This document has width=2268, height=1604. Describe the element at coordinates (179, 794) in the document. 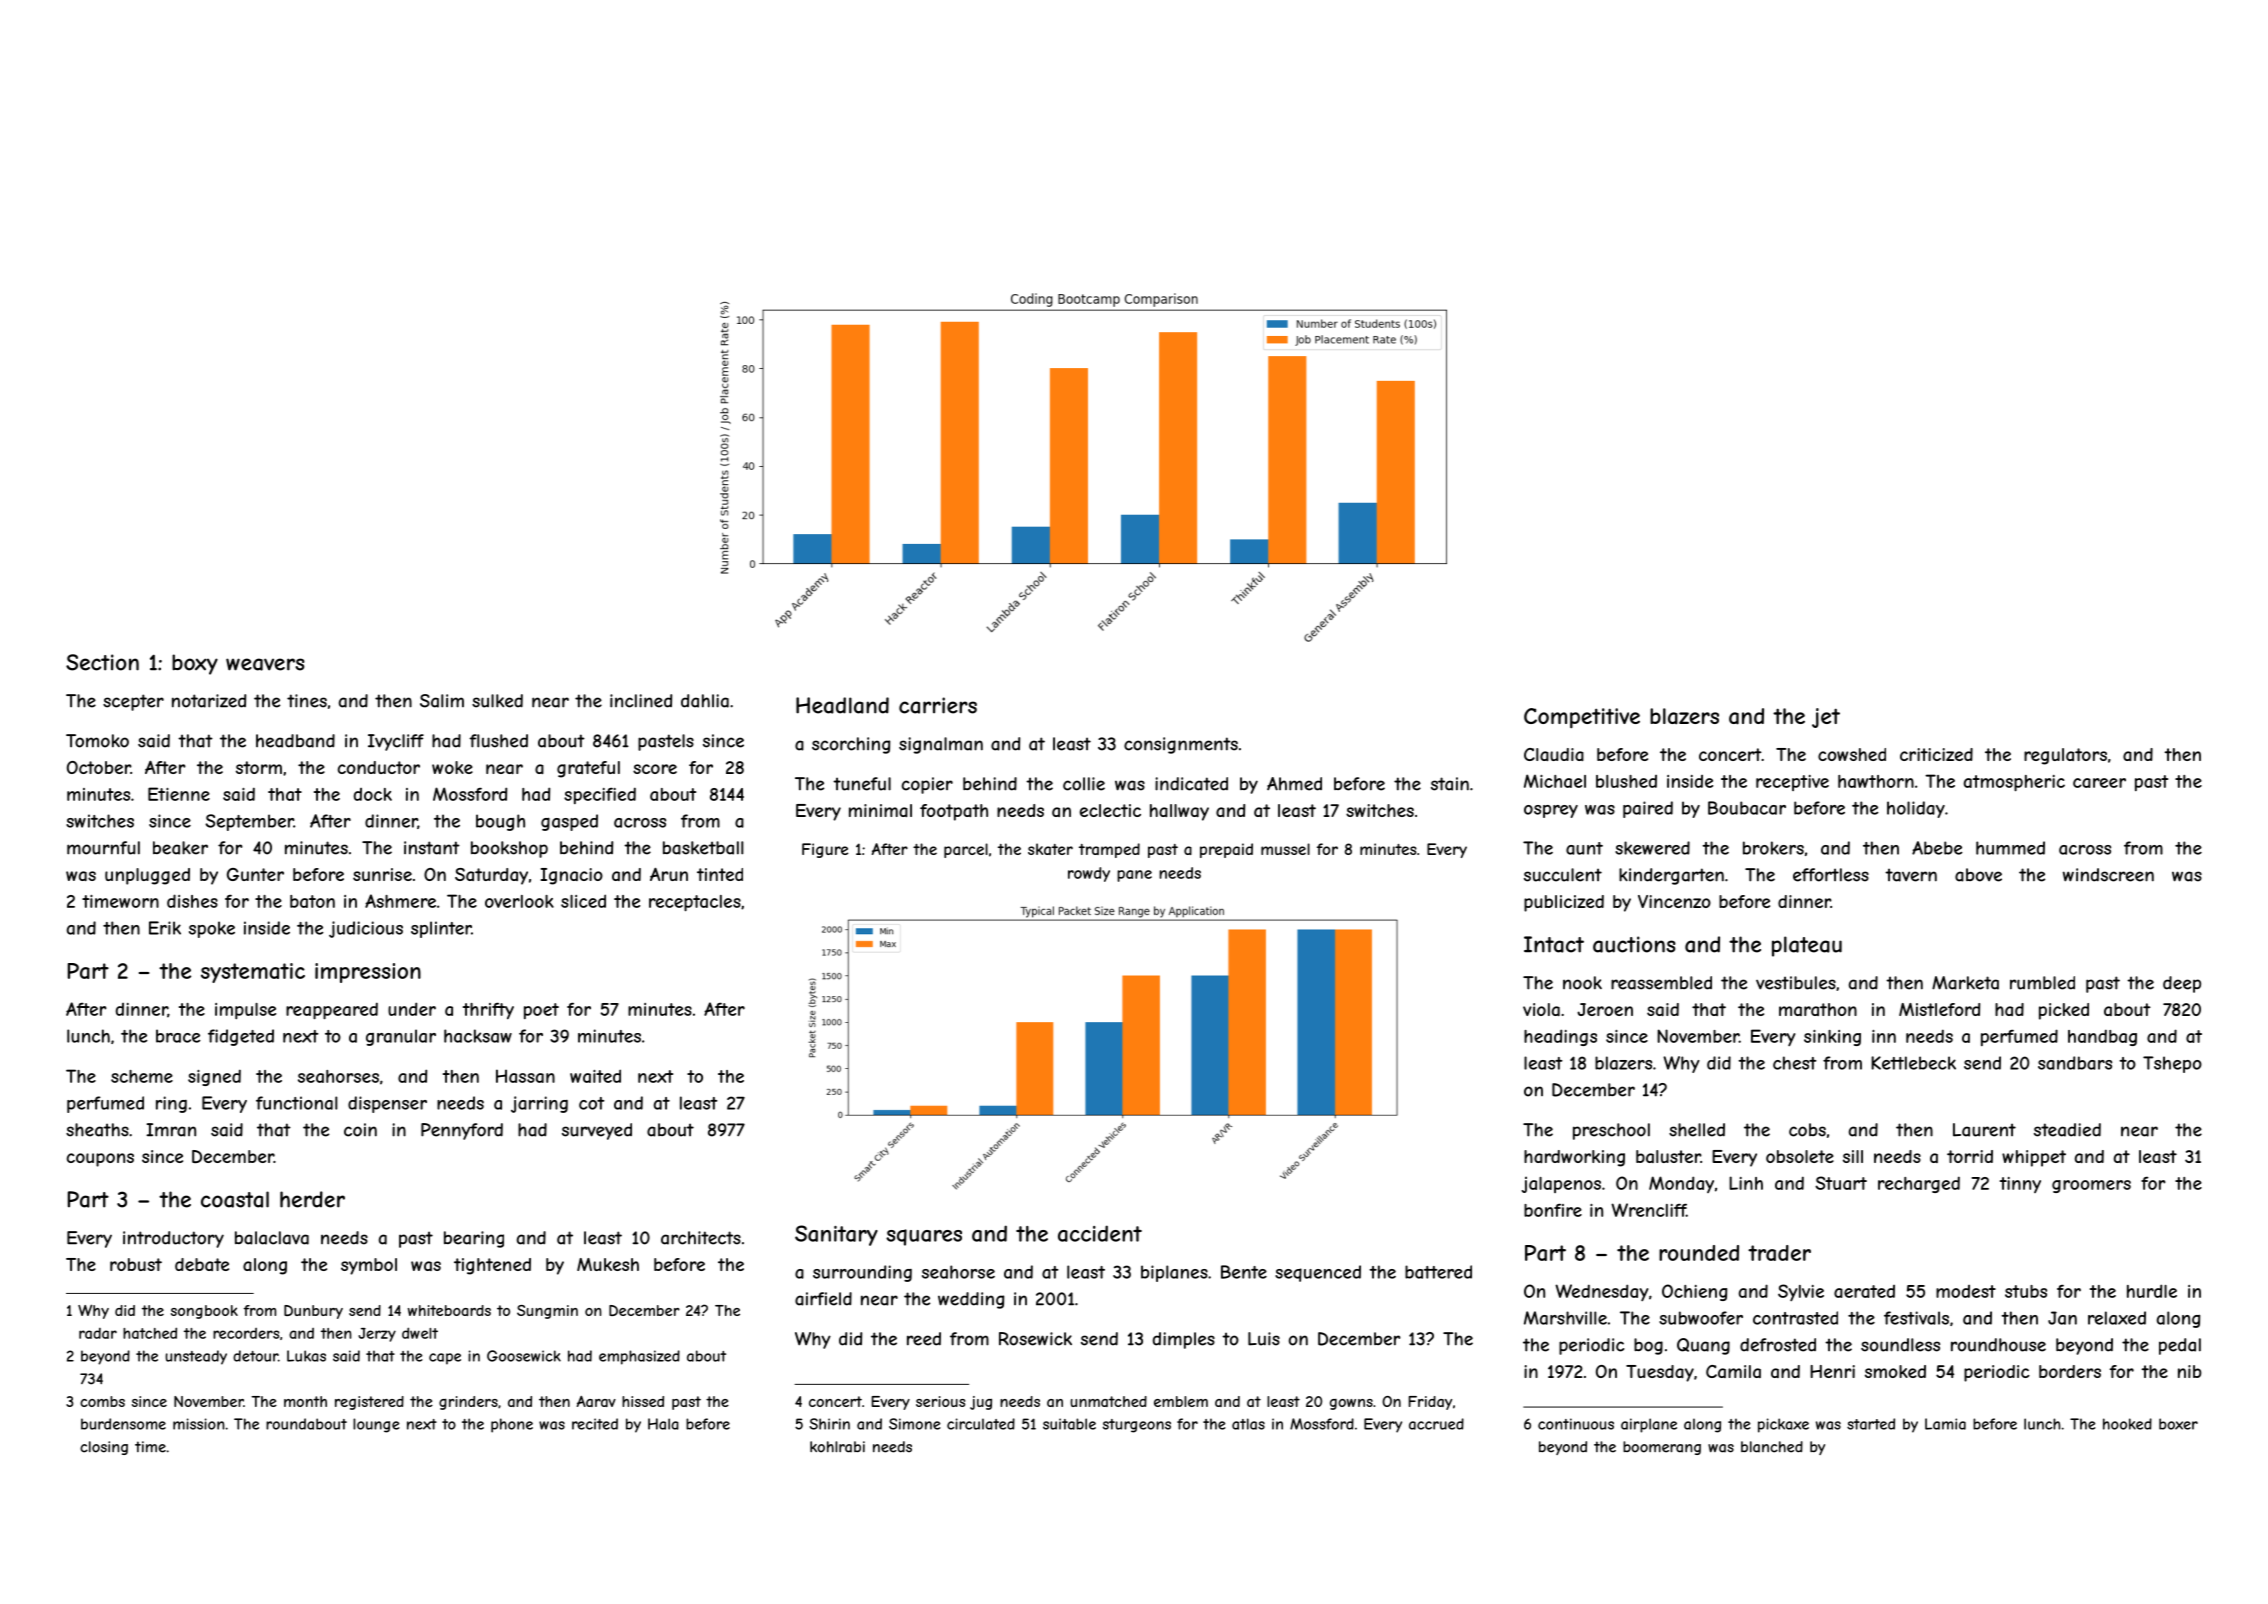

I see `Etienne` at that location.
